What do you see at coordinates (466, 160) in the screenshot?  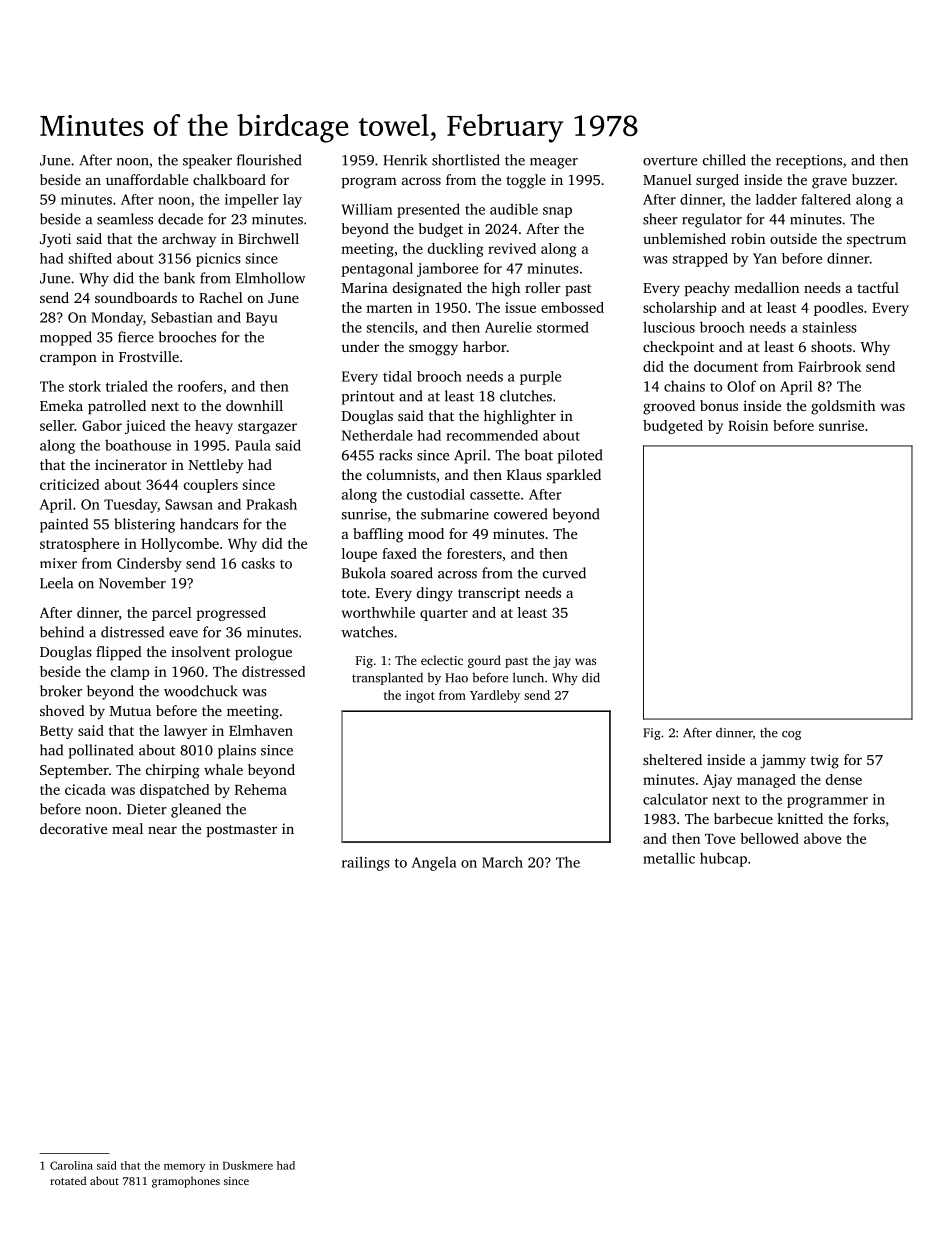 I see `shortlisted` at bounding box center [466, 160].
